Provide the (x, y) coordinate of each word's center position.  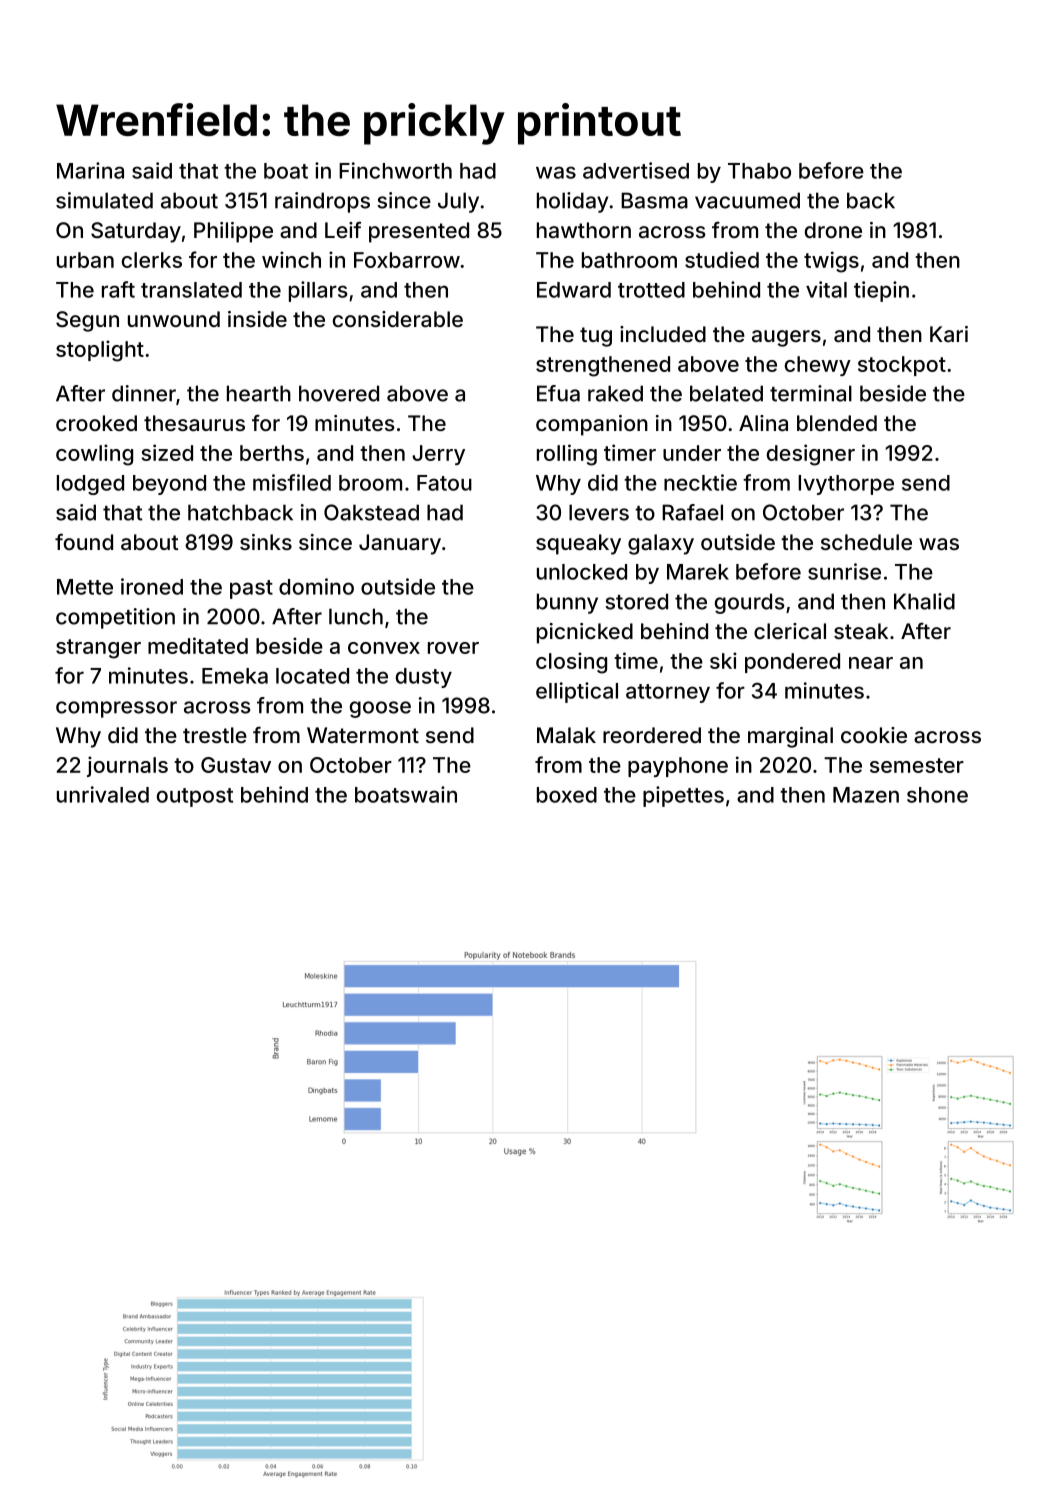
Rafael (692, 512)
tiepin (881, 291)
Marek (698, 572)
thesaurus (194, 423)
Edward (574, 290)
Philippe (233, 232)
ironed (152, 586)
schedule (866, 542)
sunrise (844, 571)
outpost (195, 797)
